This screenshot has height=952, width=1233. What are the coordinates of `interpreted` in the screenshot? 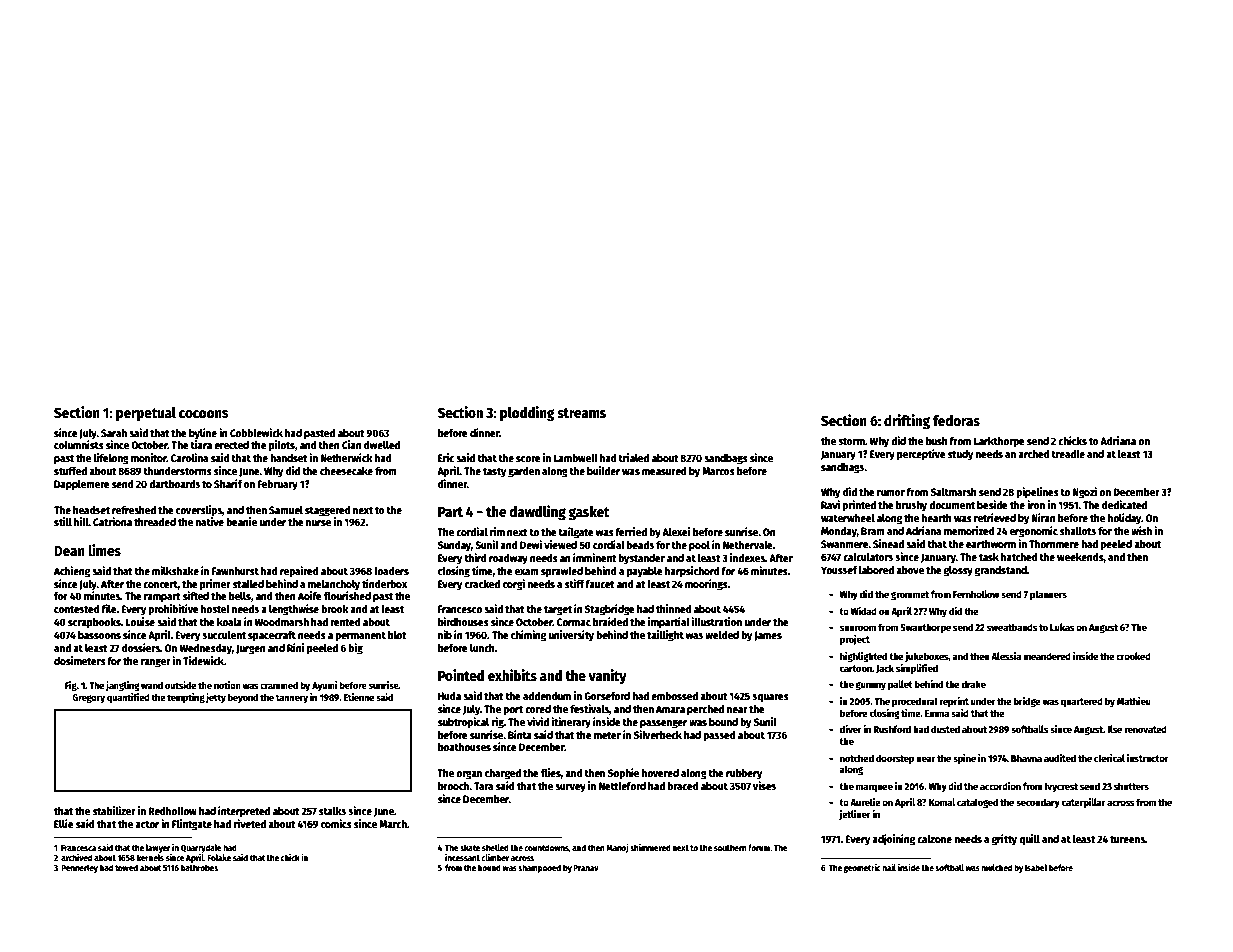 It's located at (244, 812).
